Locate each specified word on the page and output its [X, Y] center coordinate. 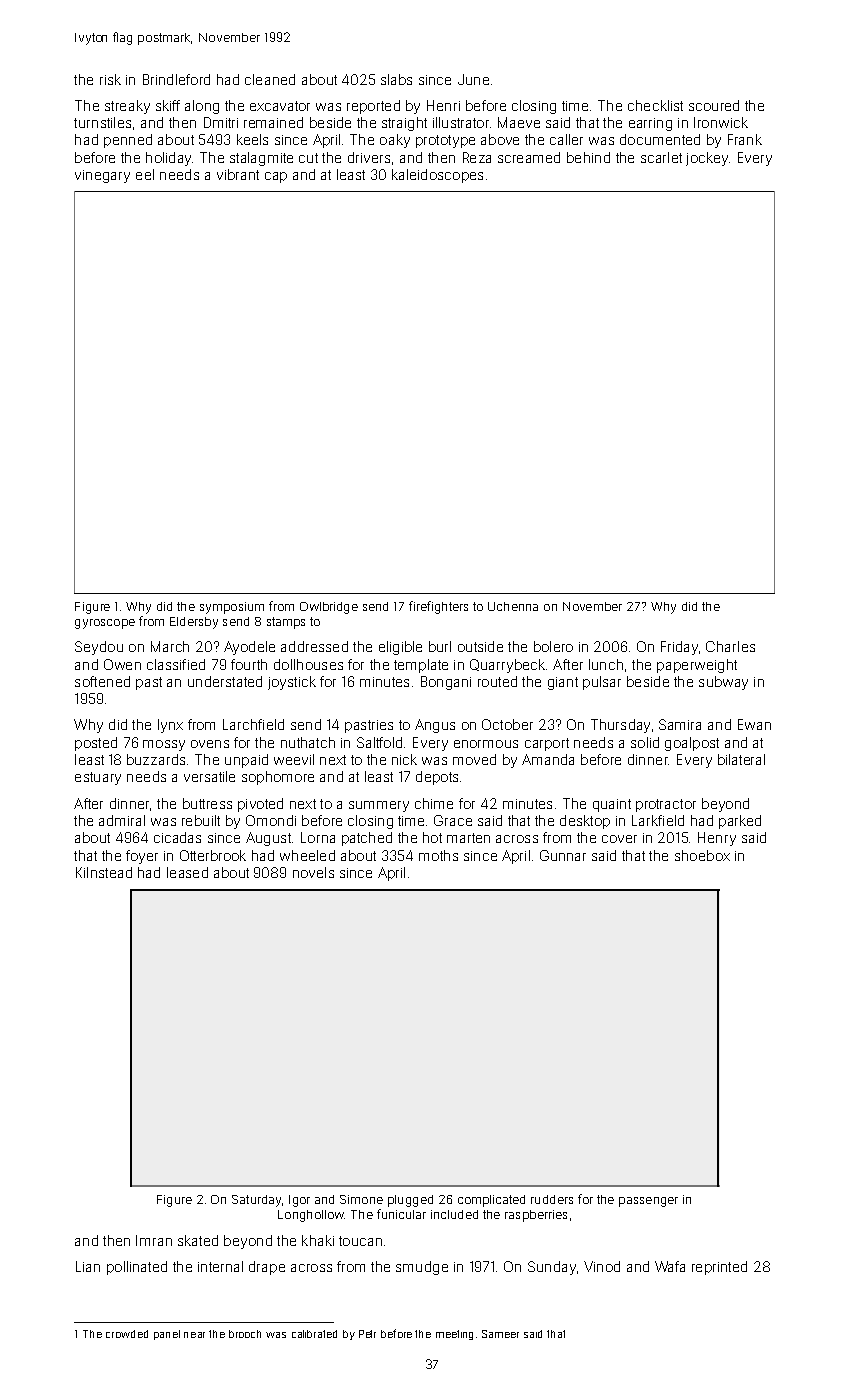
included [454, 1214]
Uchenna [513, 606]
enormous [486, 744]
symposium [232, 608]
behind [588, 157]
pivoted [260, 805]
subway [723, 683]
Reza [477, 157]
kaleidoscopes [437, 176]
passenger [648, 1202]
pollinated [137, 1268]
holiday [168, 159]
